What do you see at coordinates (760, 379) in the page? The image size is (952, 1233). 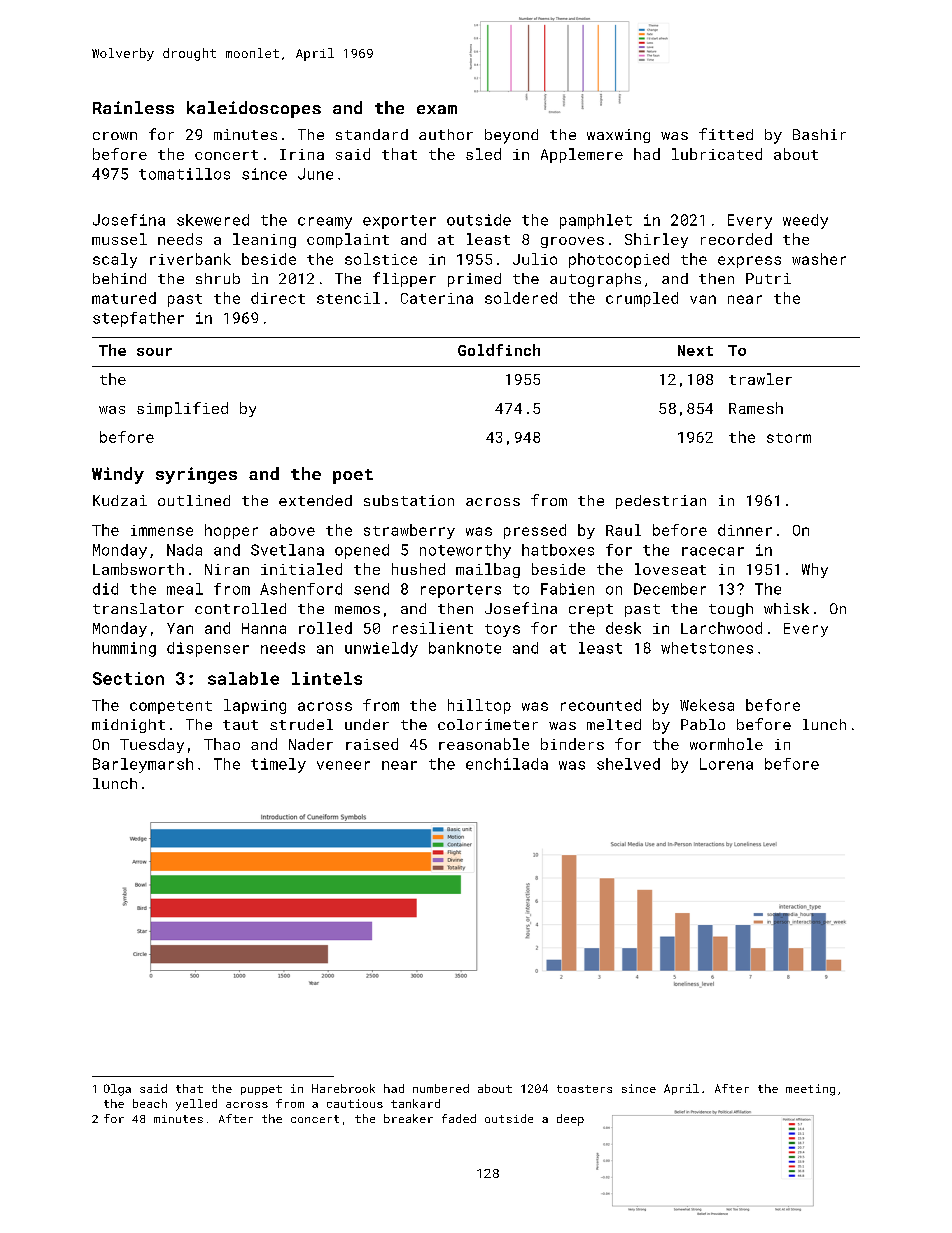 I see `trawler` at bounding box center [760, 379].
